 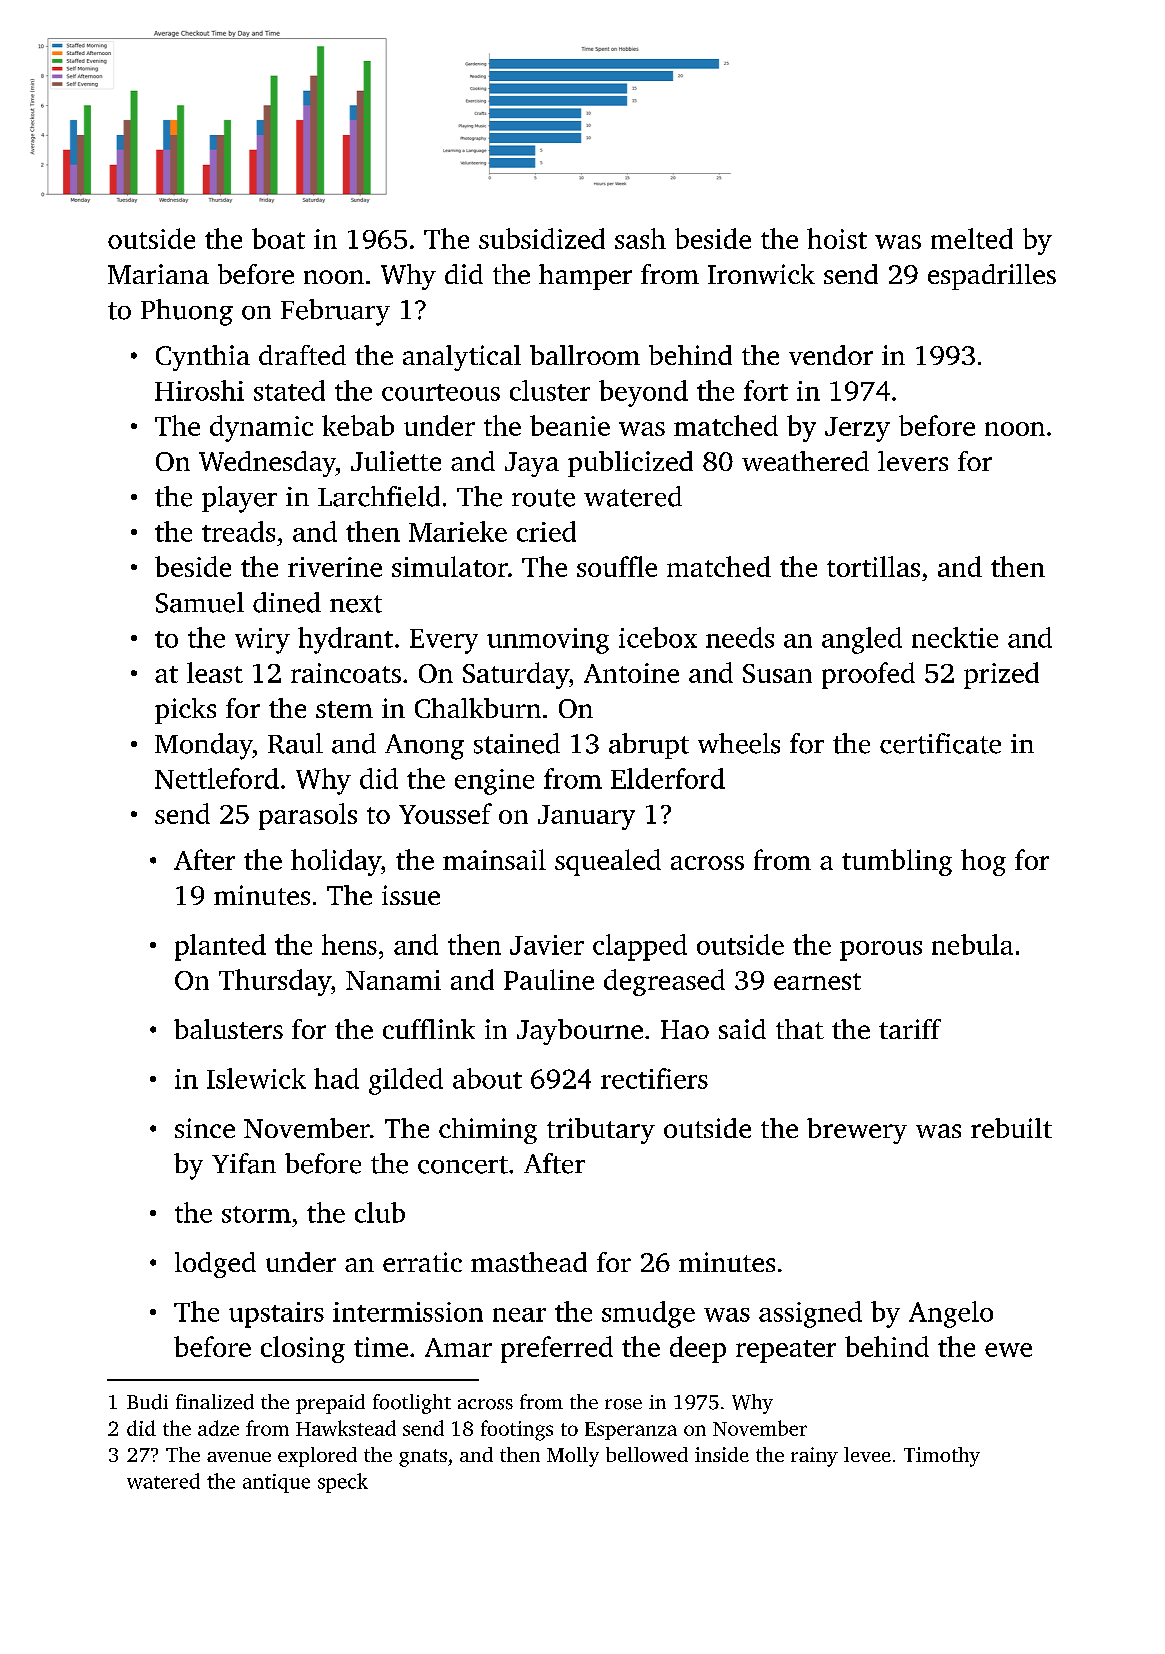 I want to click on levers, so click(x=913, y=461).
